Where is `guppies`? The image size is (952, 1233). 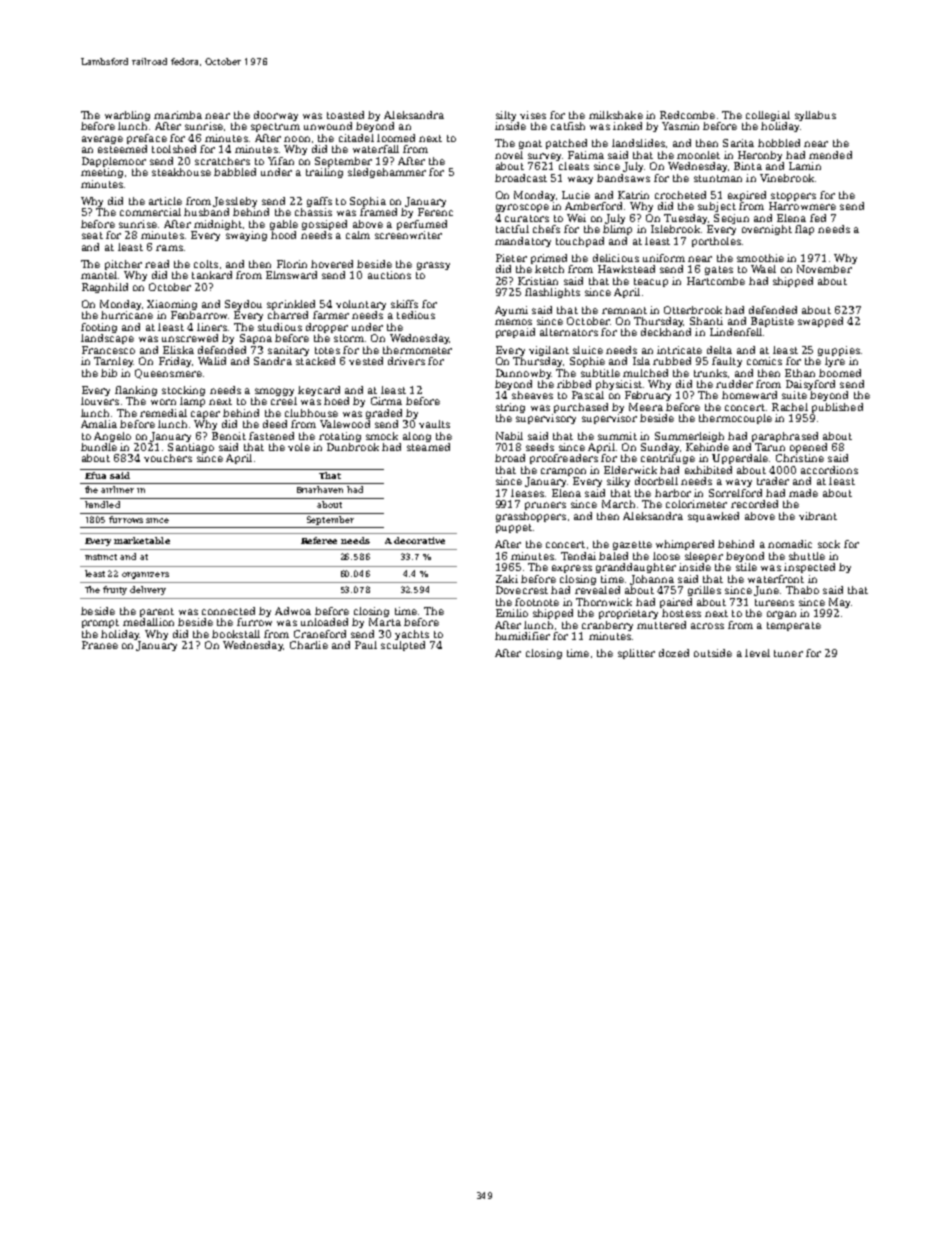
guppies is located at coordinates (839, 351).
